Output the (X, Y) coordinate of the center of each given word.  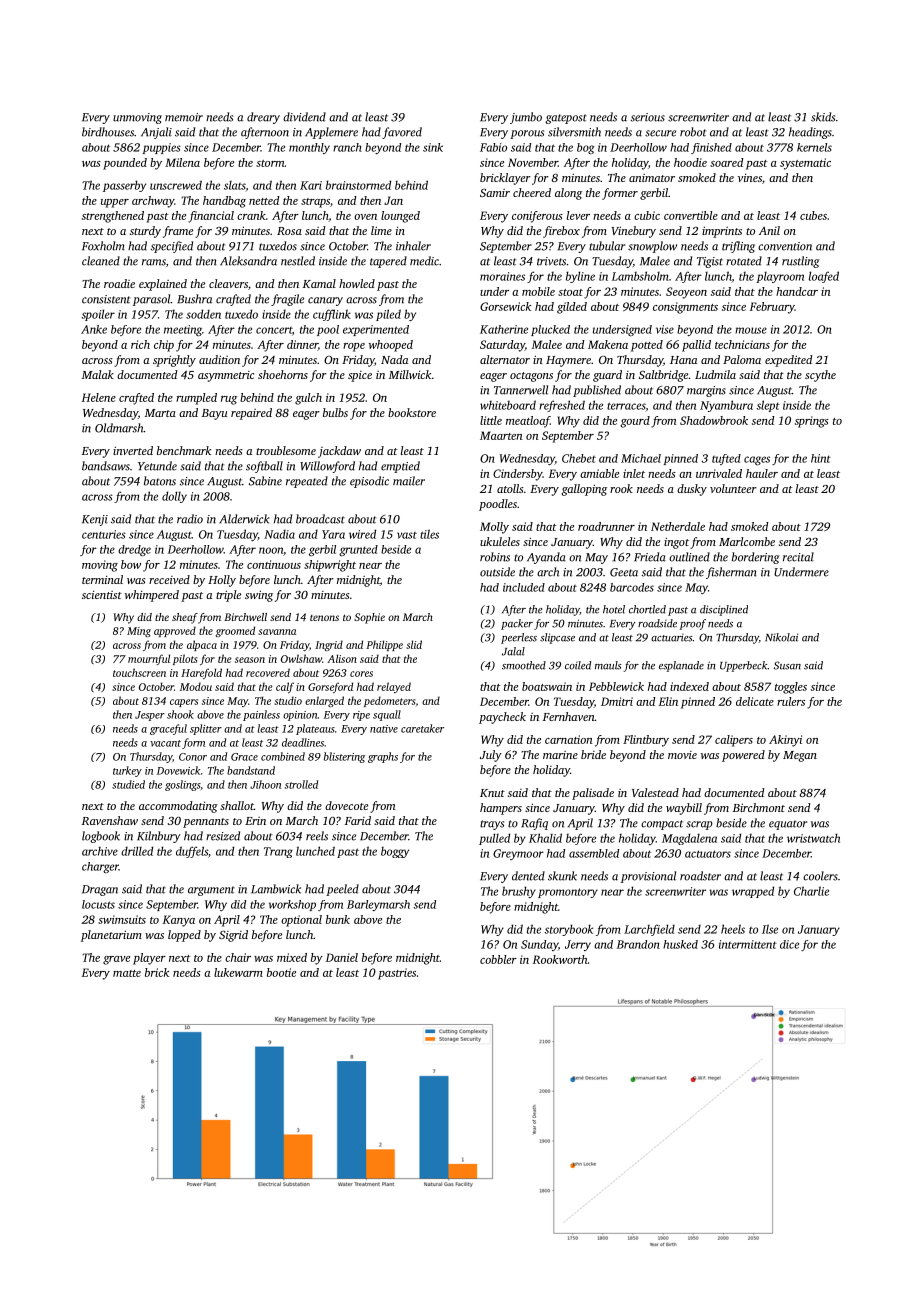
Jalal (513, 651)
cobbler (498, 959)
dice (789, 944)
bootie (281, 972)
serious (648, 117)
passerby (124, 186)
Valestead (655, 792)
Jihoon (265, 784)
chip (164, 346)
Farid (358, 820)
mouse (751, 330)
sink (433, 147)
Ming (139, 632)
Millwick (410, 374)
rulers (791, 701)
